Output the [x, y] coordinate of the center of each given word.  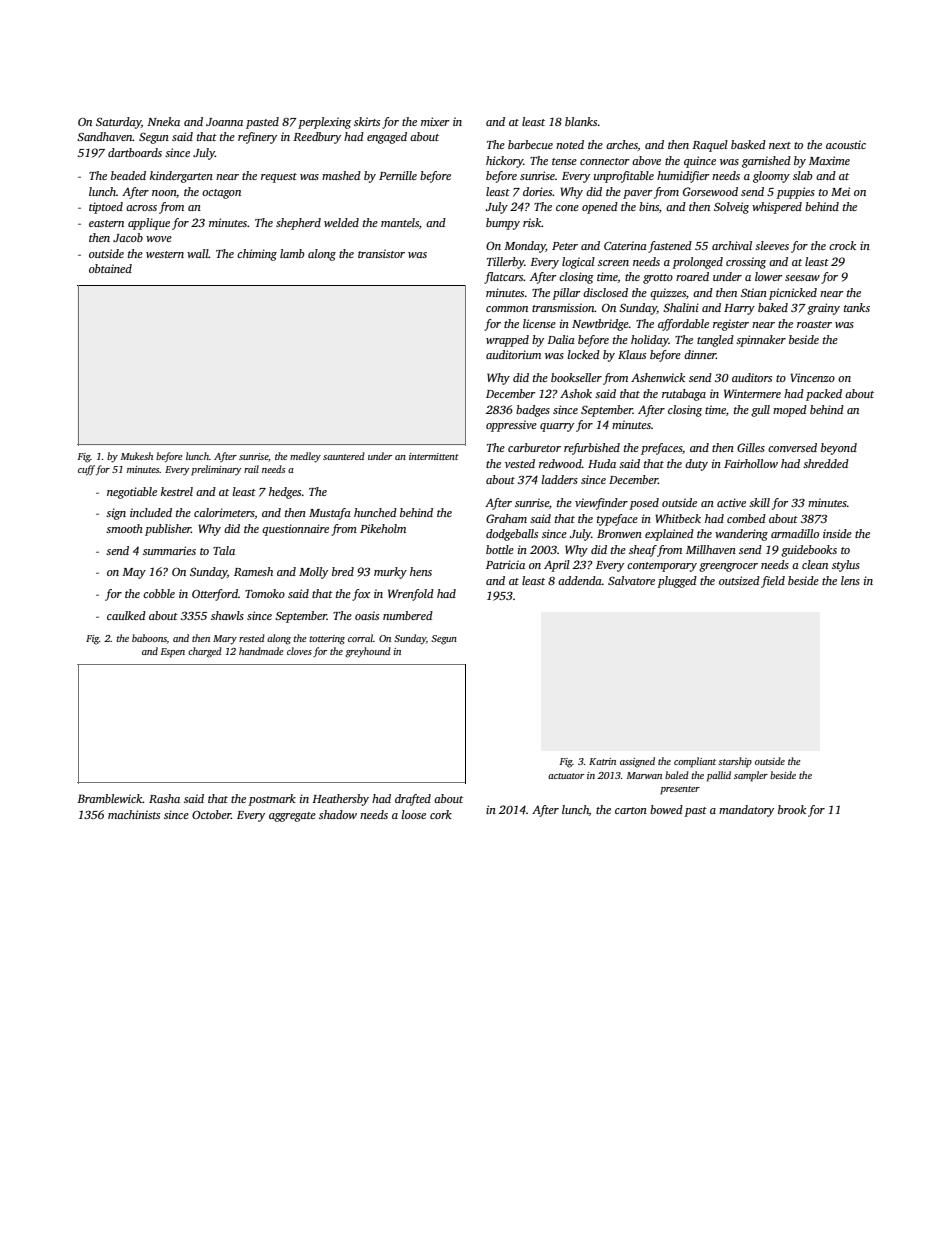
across [141, 208]
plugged [677, 582]
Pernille [398, 175]
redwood [560, 463]
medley [305, 457]
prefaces [661, 449]
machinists [134, 814]
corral [360, 638]
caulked [126, 615]
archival [732, 245]
